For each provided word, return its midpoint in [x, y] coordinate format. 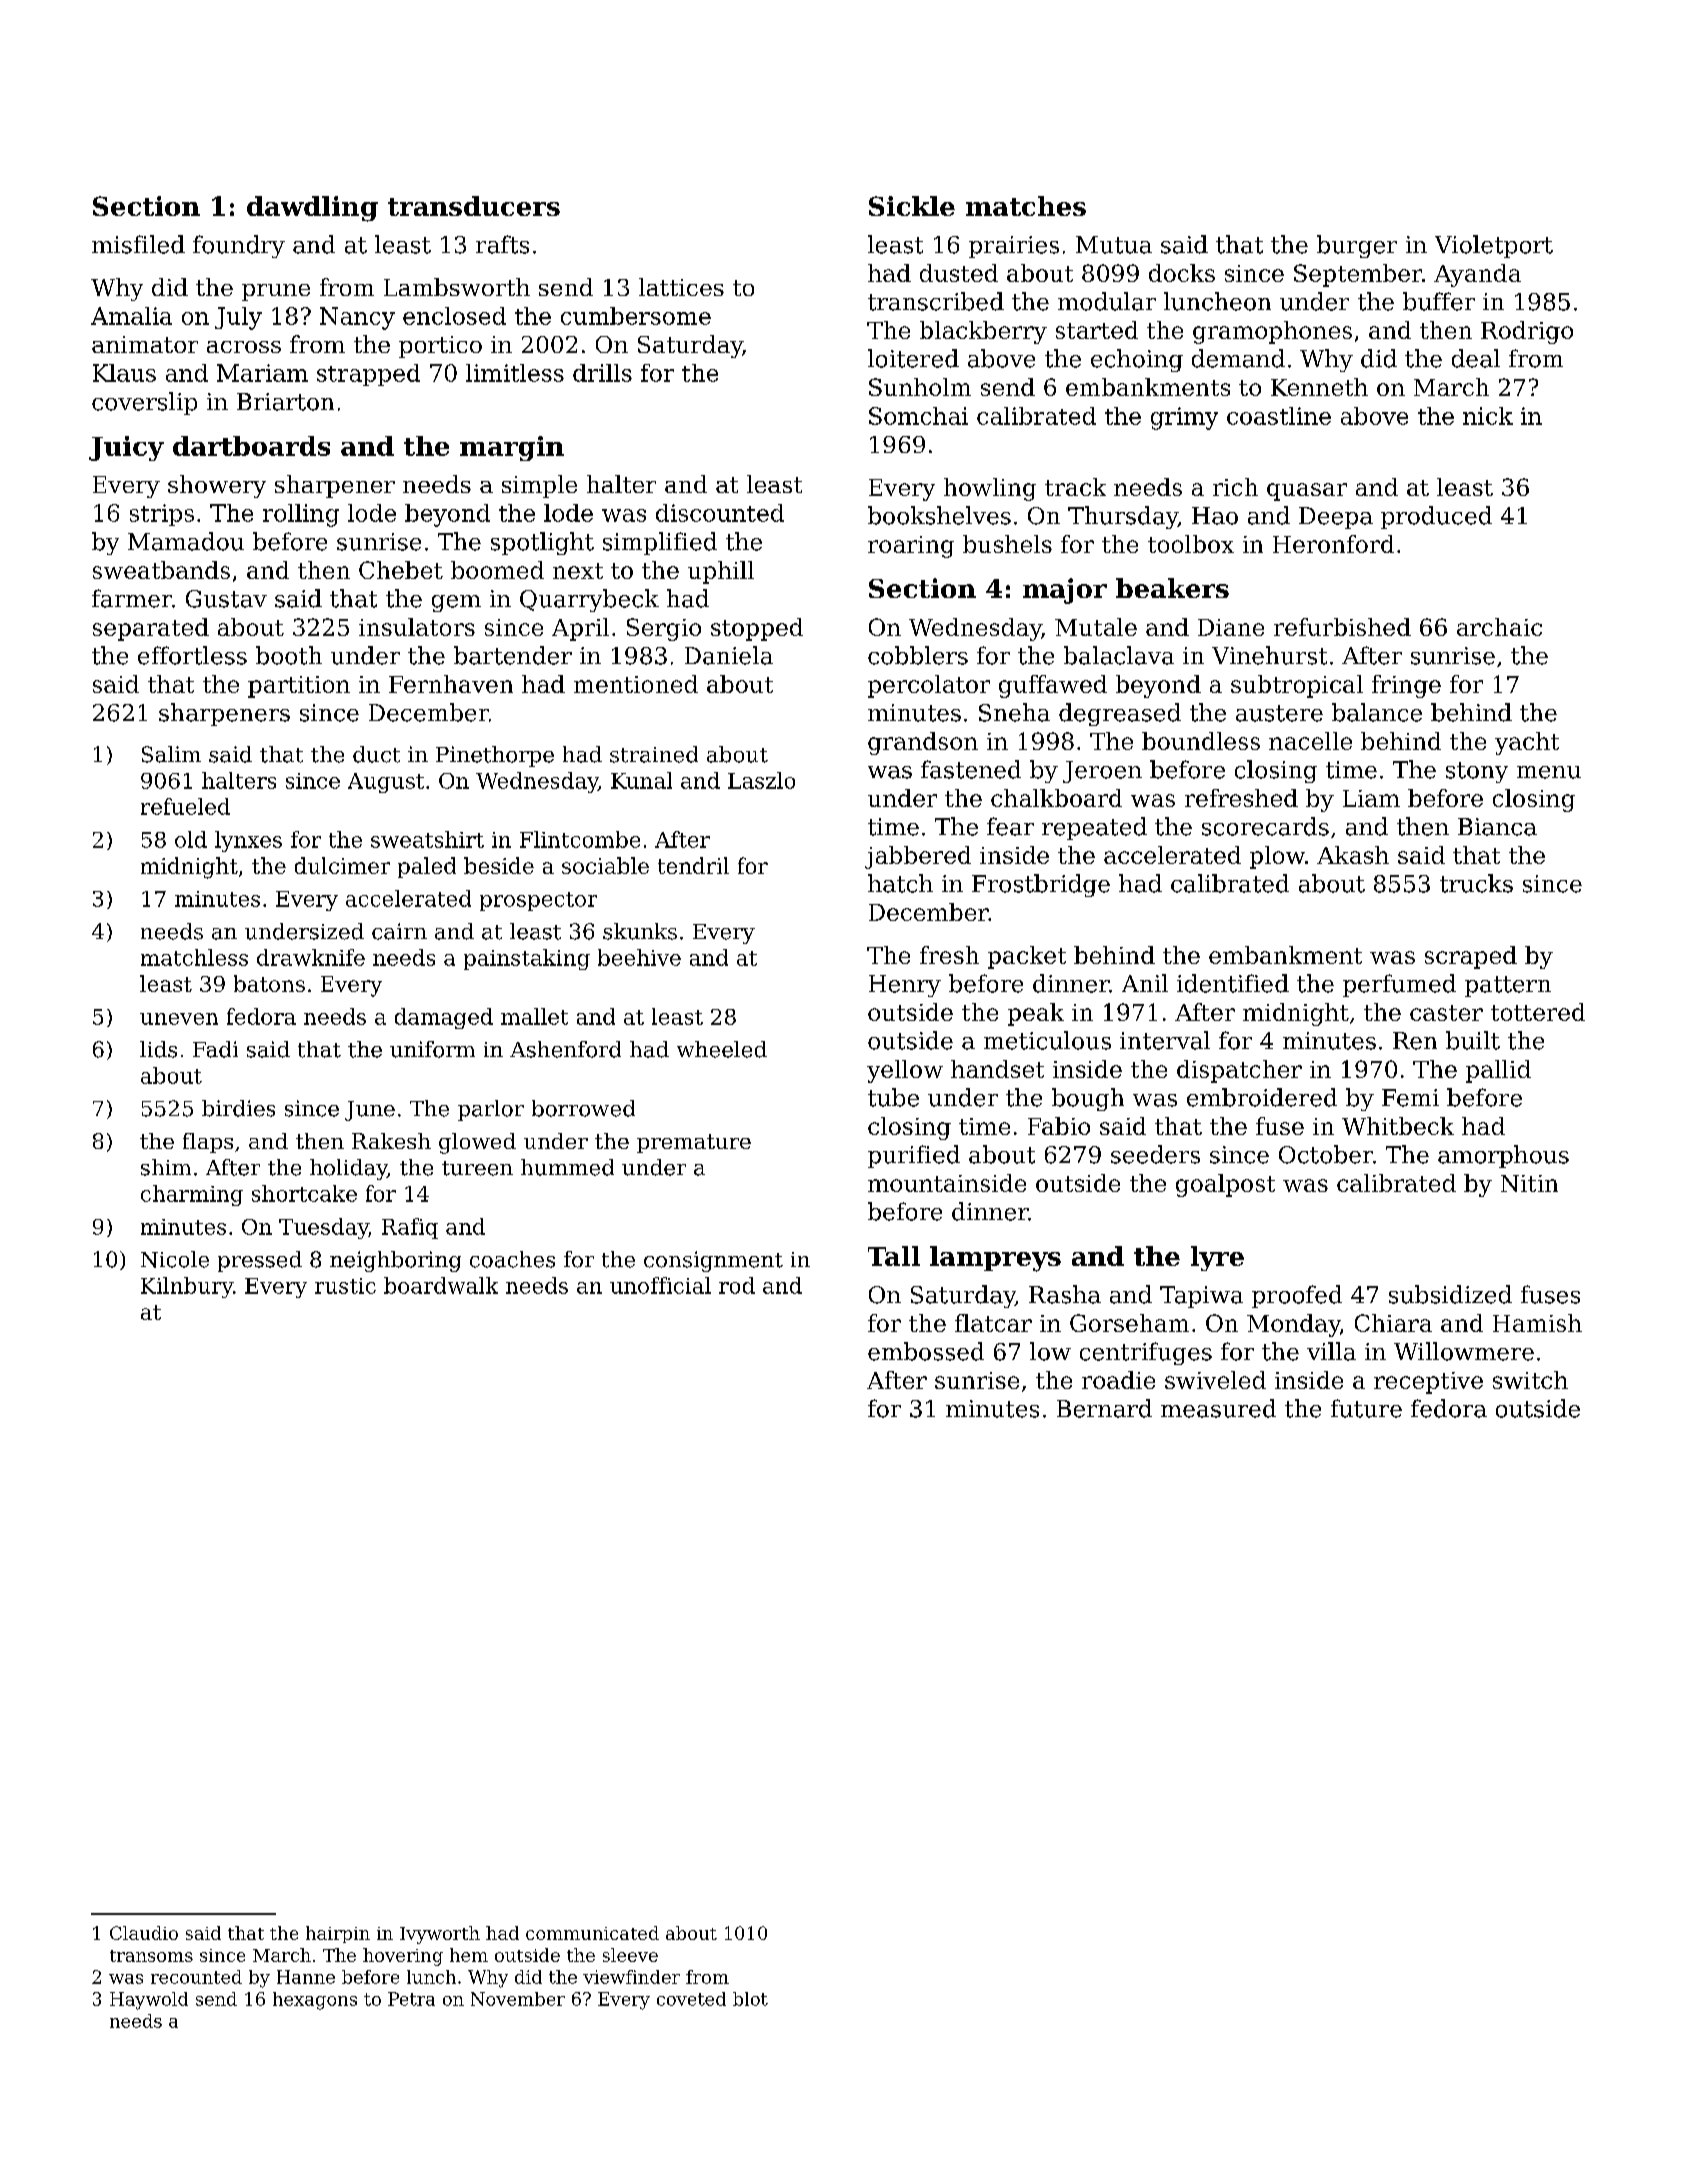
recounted [196, 1977]
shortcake [304, 1193]
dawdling [312, 209]
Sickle [912, 206]
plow [1277, 857]
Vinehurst [1269, 655]
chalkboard [1056, 798]
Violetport [1494, 246]
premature [694, 1143]
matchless [194, 957]
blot [750, 1999]
